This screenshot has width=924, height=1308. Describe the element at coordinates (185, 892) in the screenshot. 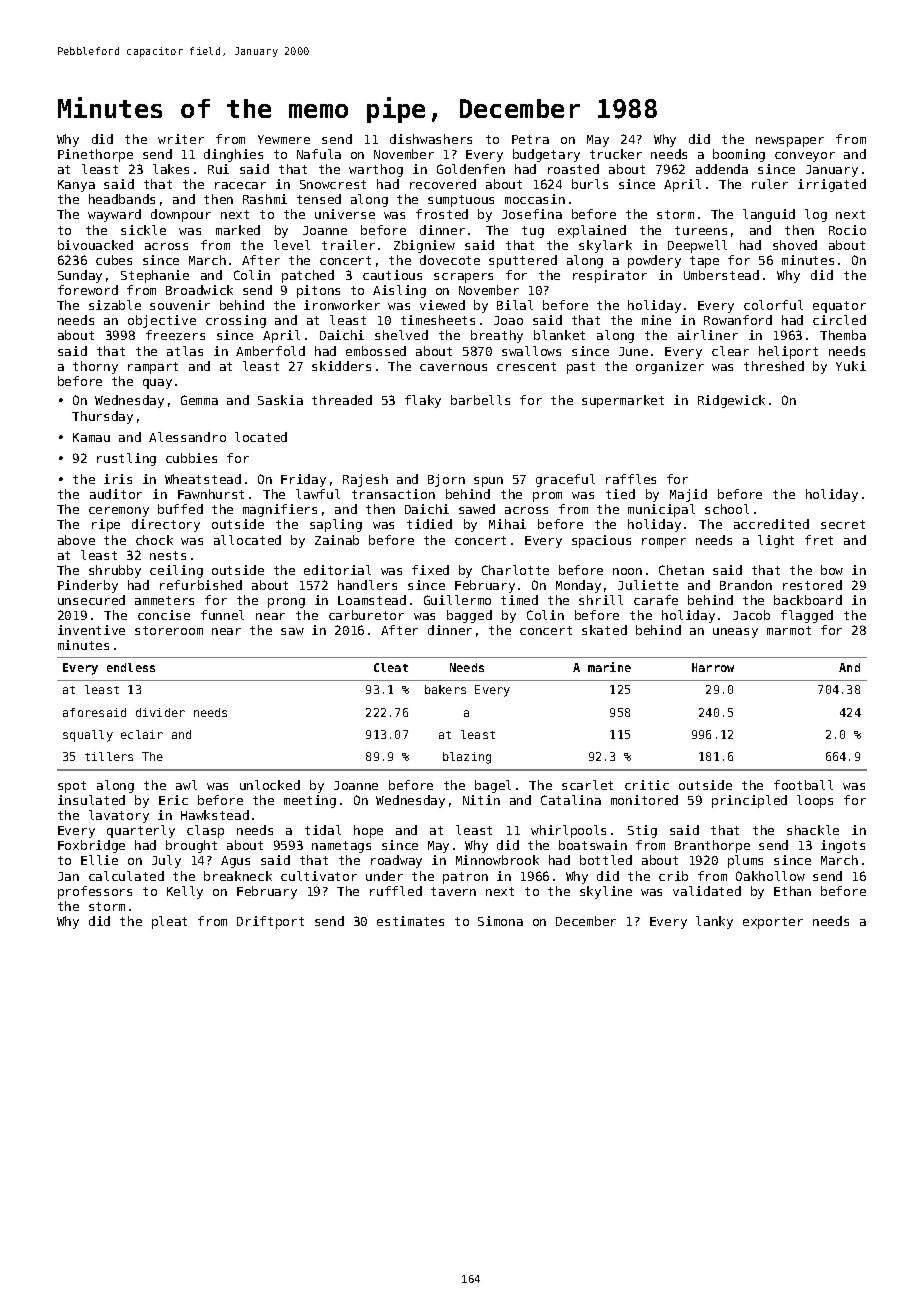

I see `Kelly` at that location.
